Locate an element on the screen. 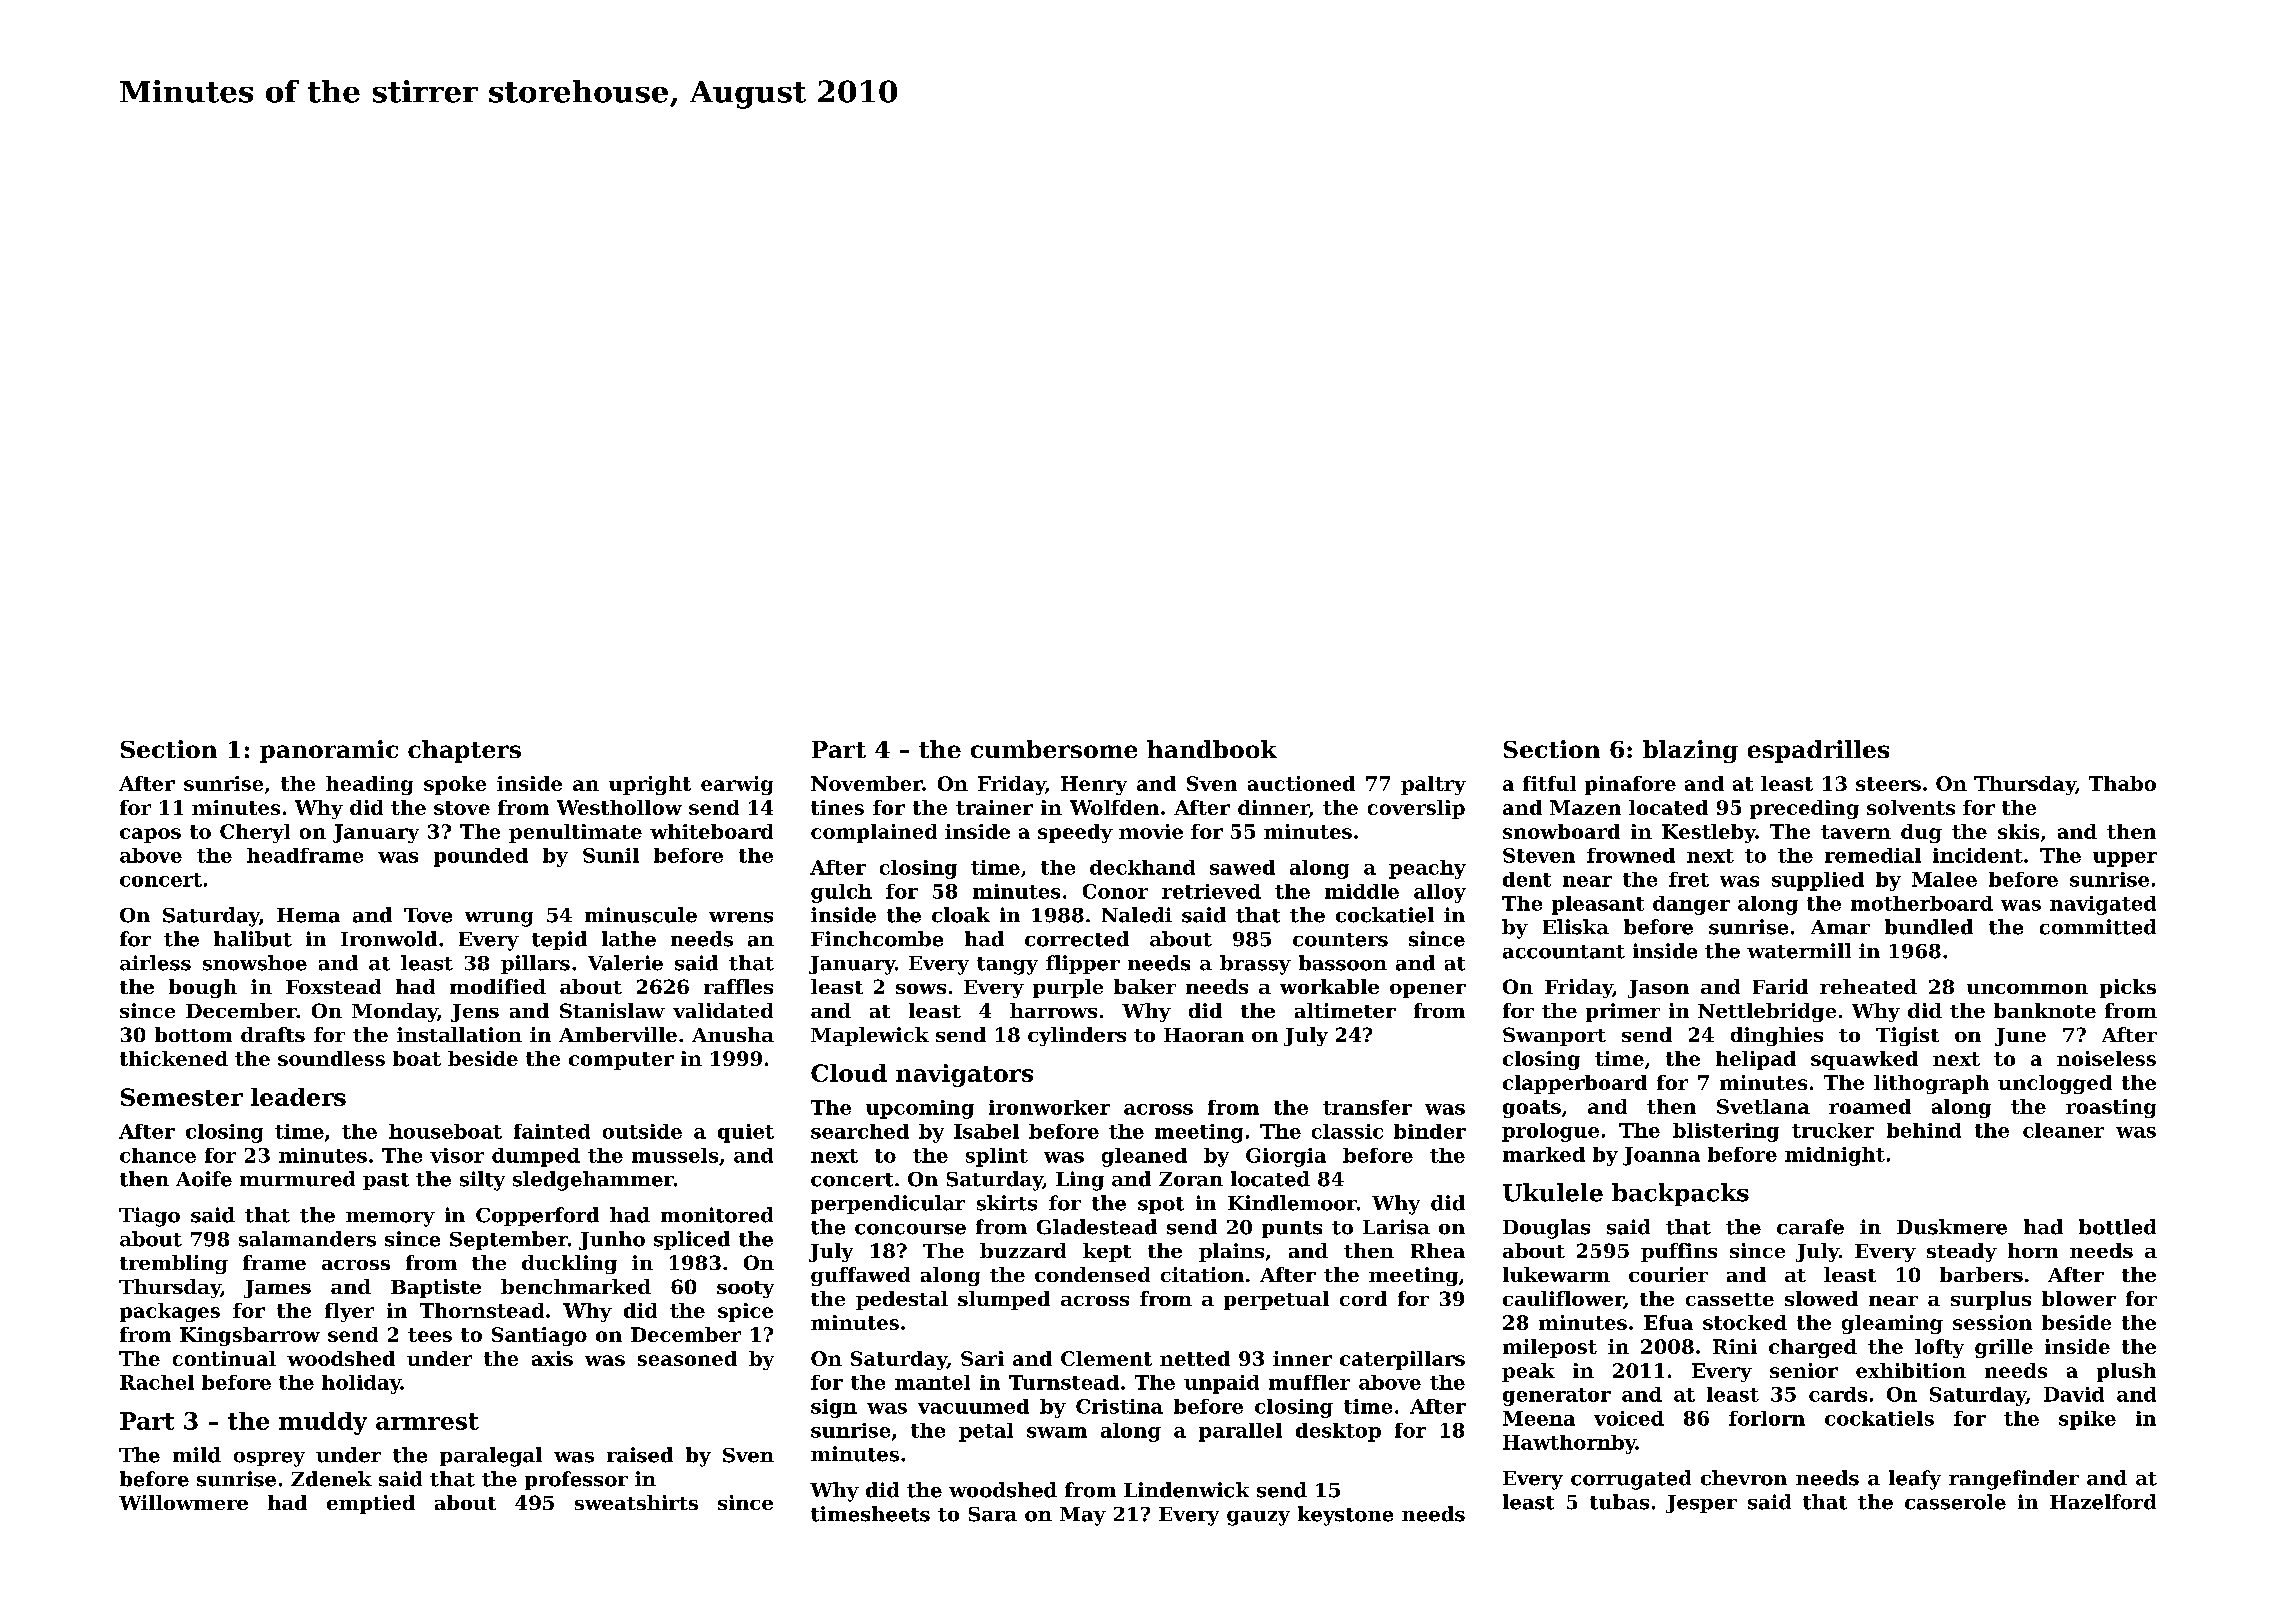 This screenshot has width=2276, height=1610. emptied is located at coordinates (371, 1504).
